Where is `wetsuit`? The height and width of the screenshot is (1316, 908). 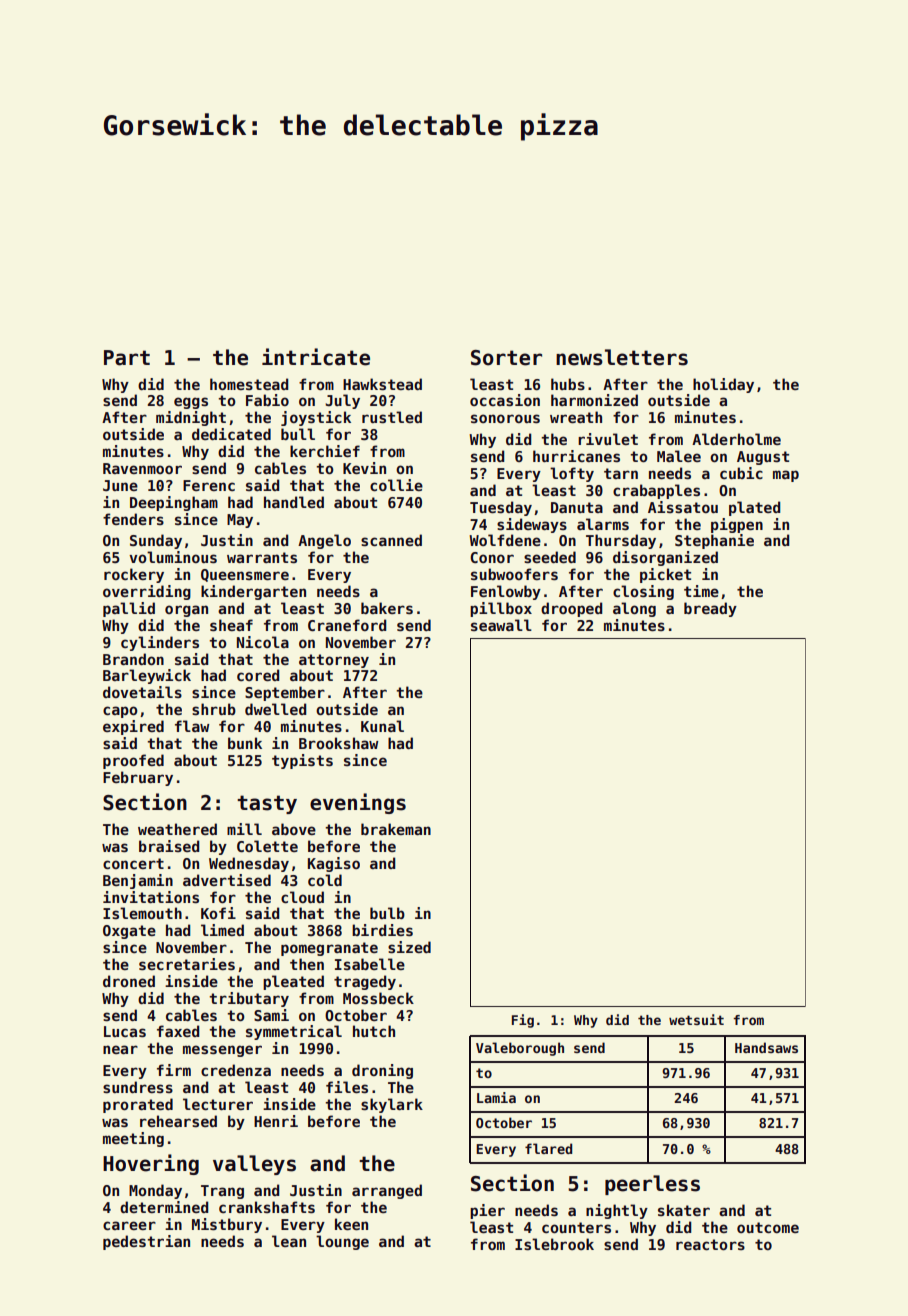
wetsuit is located at coordinates (696, 1019).
